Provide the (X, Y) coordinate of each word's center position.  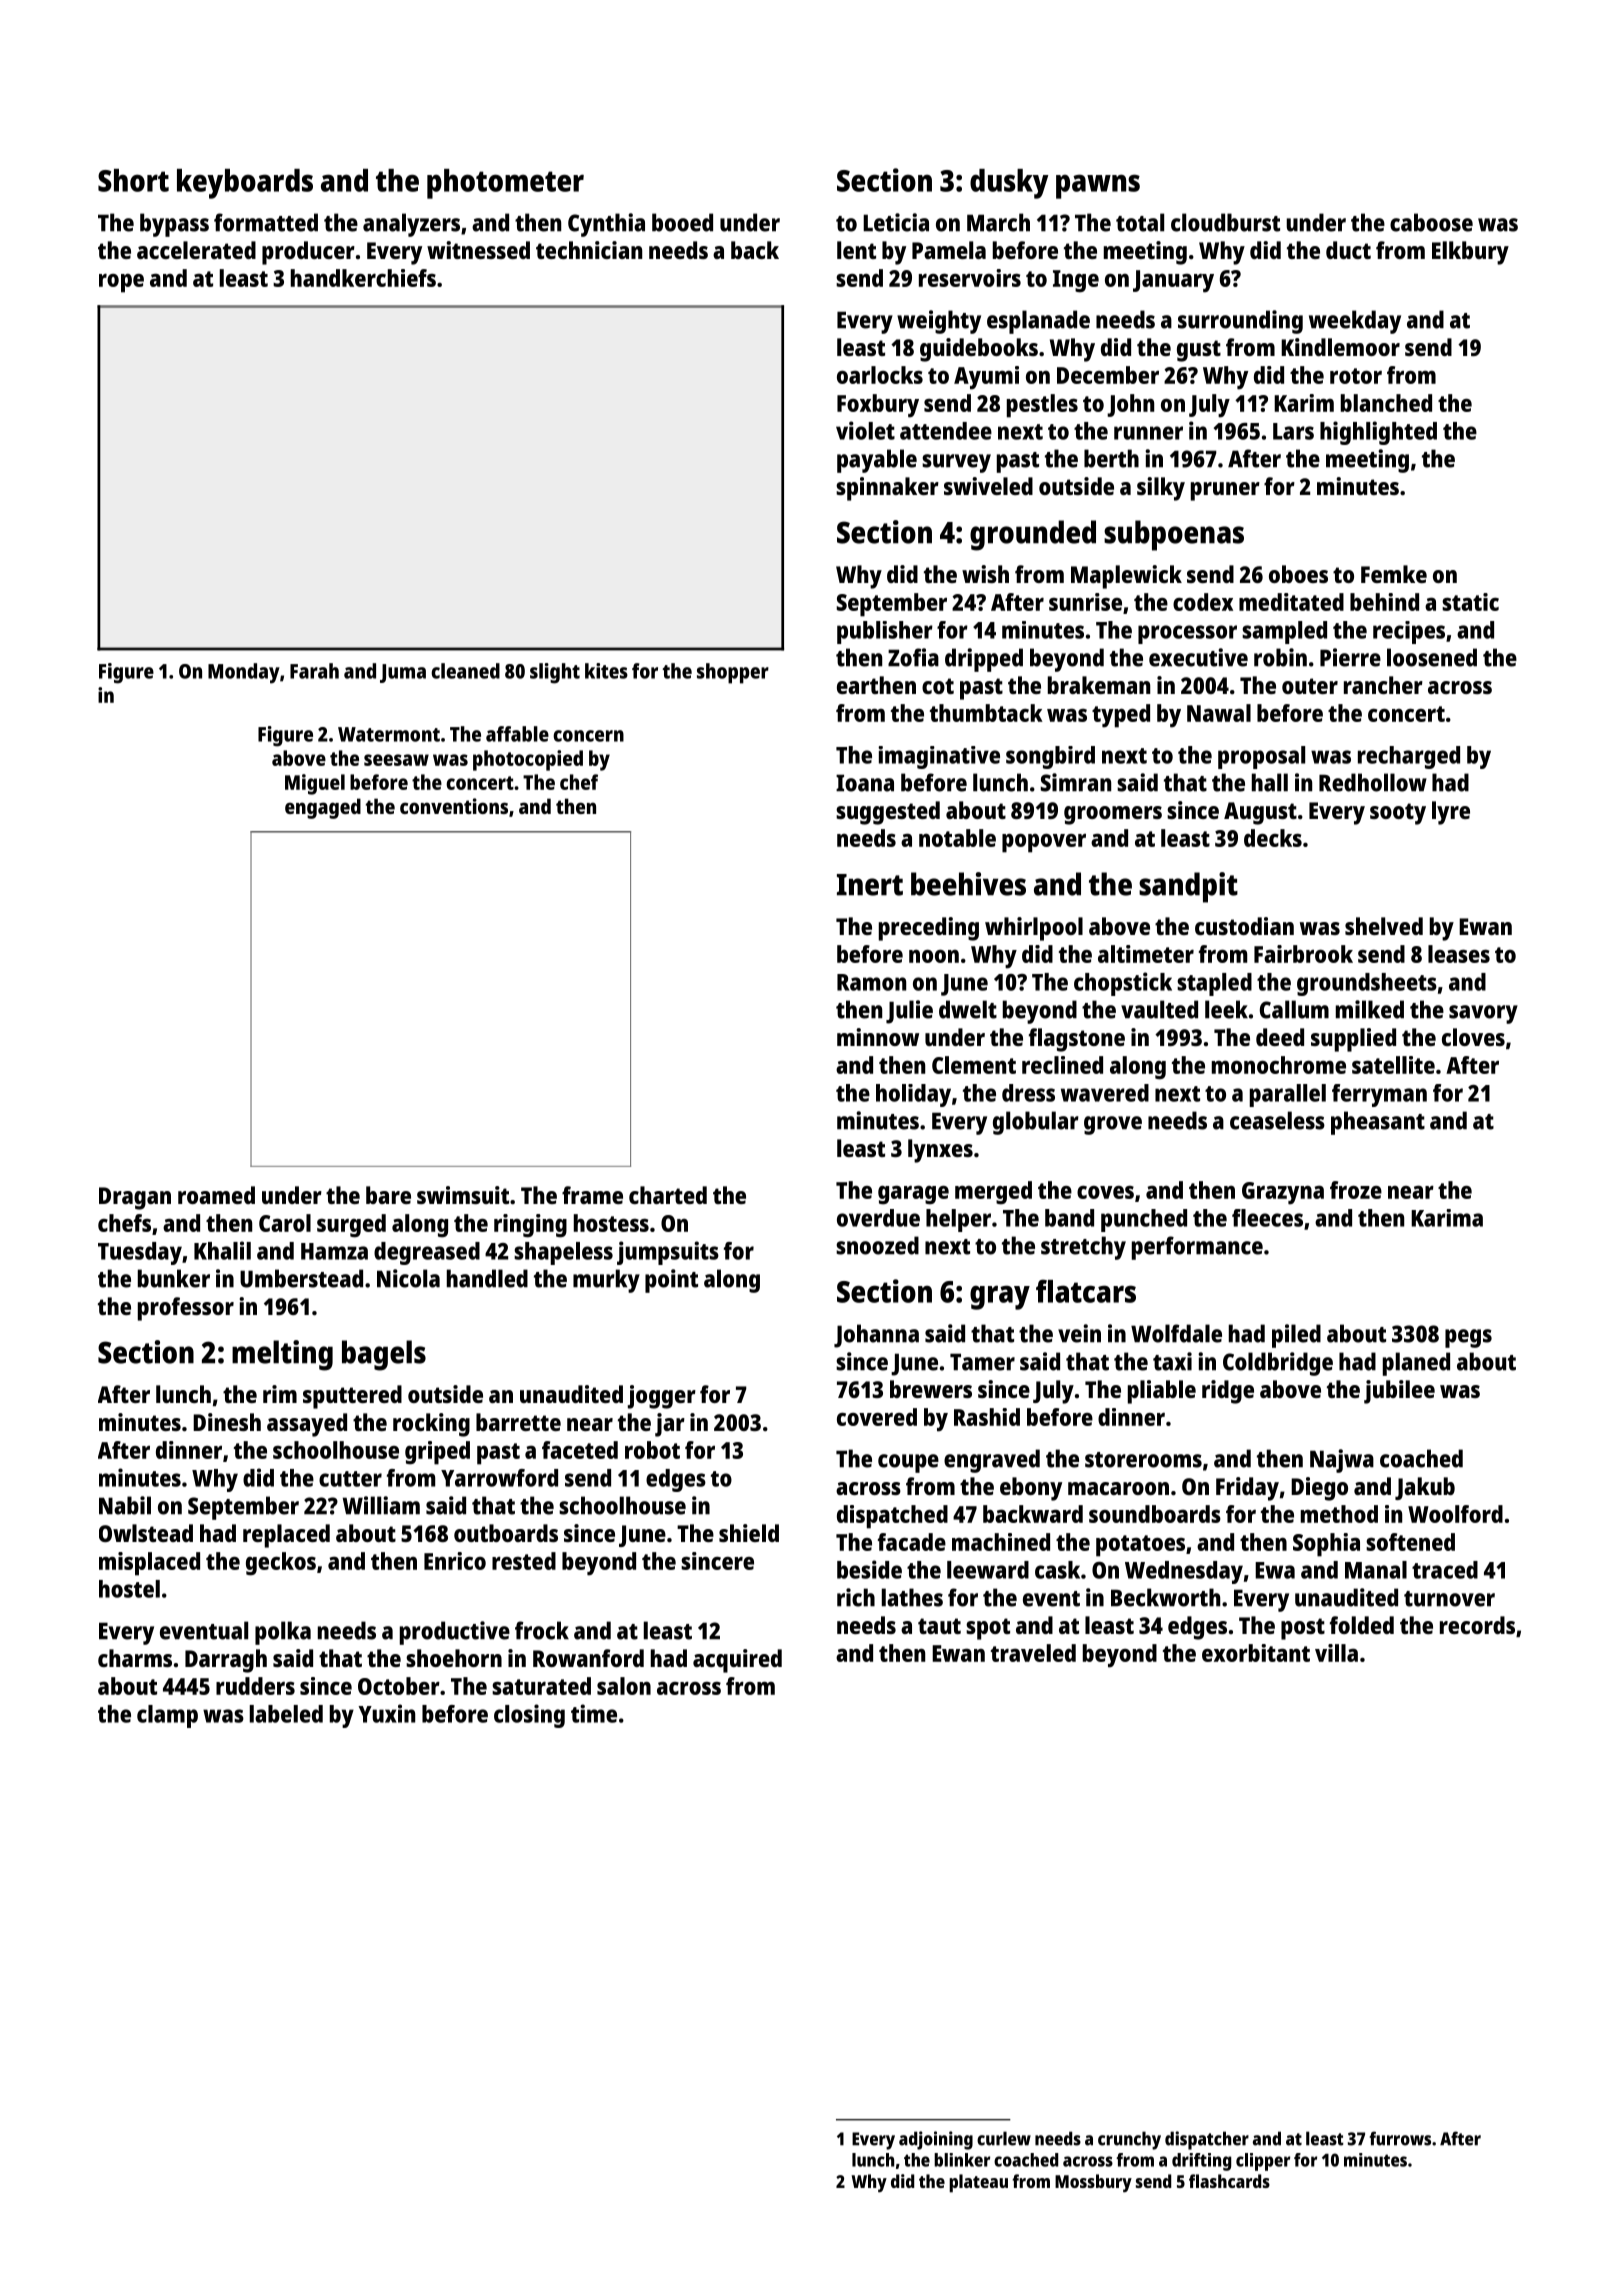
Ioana (865, 783)
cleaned (465, 671)
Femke (1394, 574)
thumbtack (986, 713)
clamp (167, 1716)
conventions (454, 806)
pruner (1225, 491)
